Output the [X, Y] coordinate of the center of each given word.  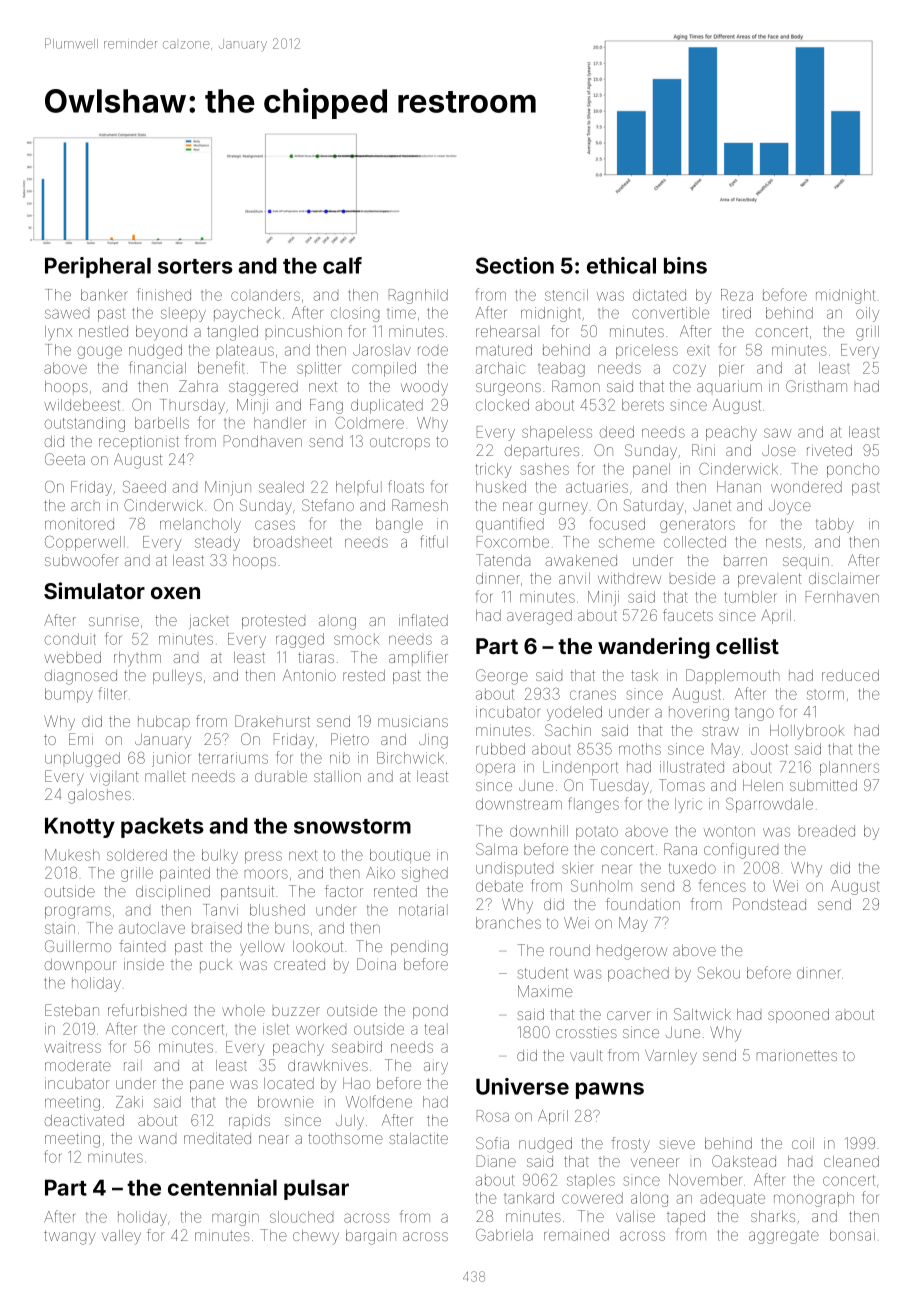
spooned [798, 1016]
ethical [621, 265]
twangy [70, 1237]
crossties [586, 1032]
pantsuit [247, 893]
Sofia [492, 1143]
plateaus [245, 350]
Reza [737, 295]
